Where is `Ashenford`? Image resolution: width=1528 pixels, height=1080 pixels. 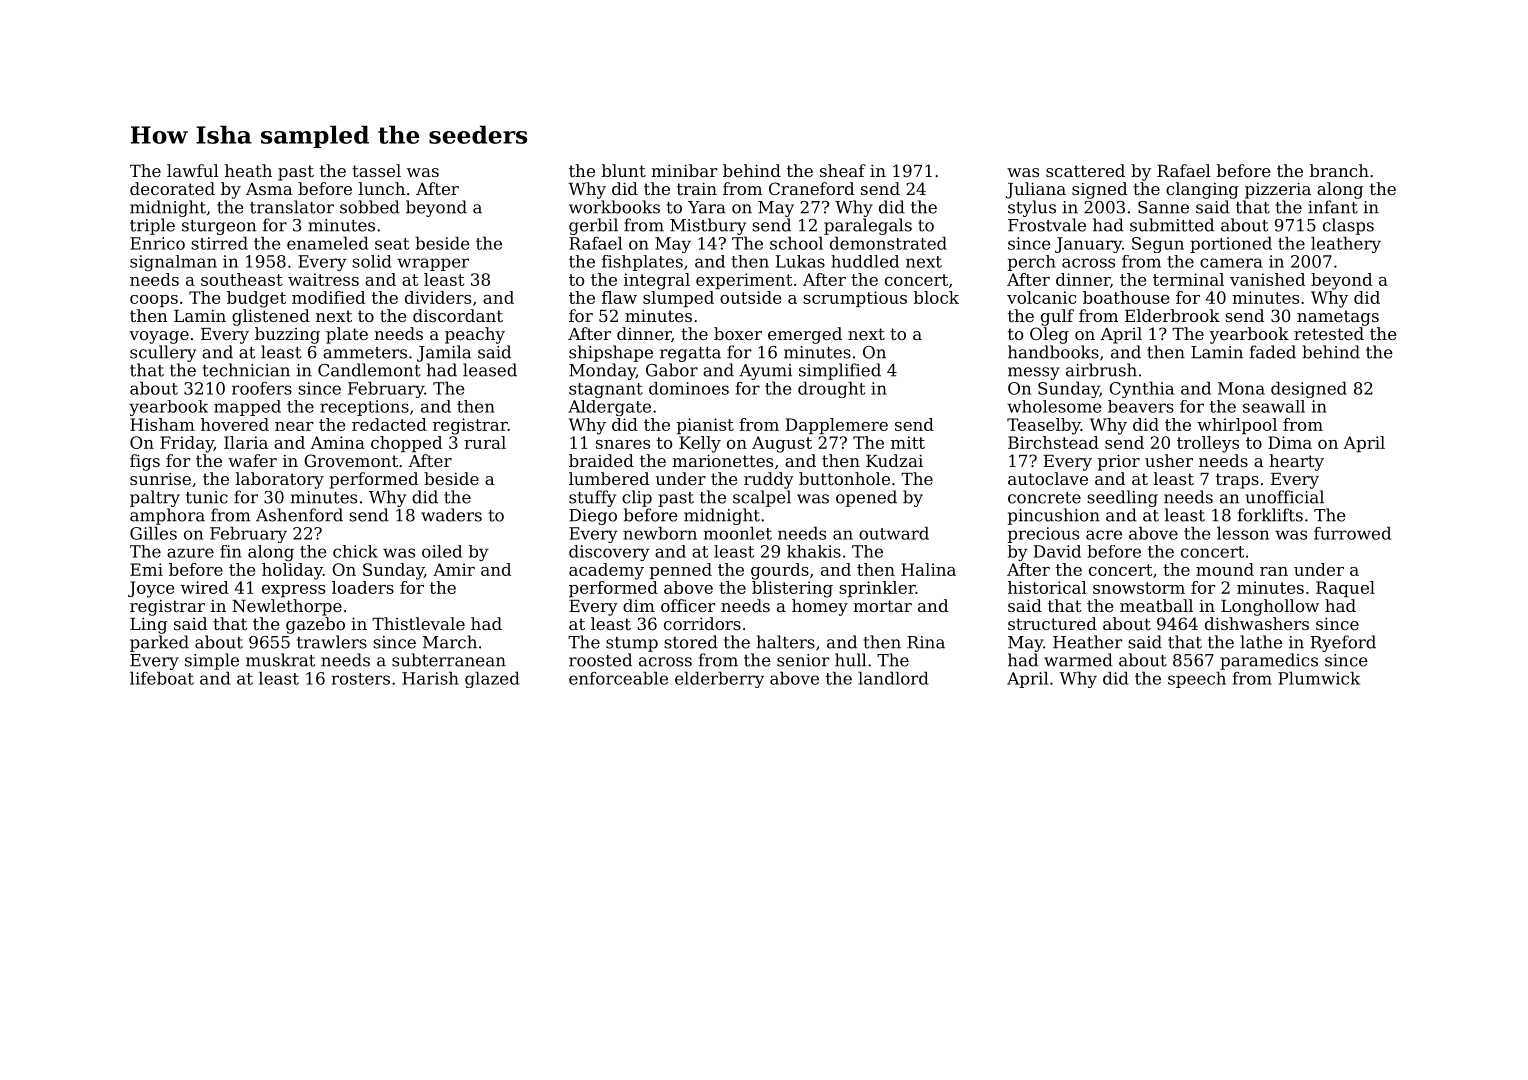 Ashenford is located at coordinates (299, 515).
